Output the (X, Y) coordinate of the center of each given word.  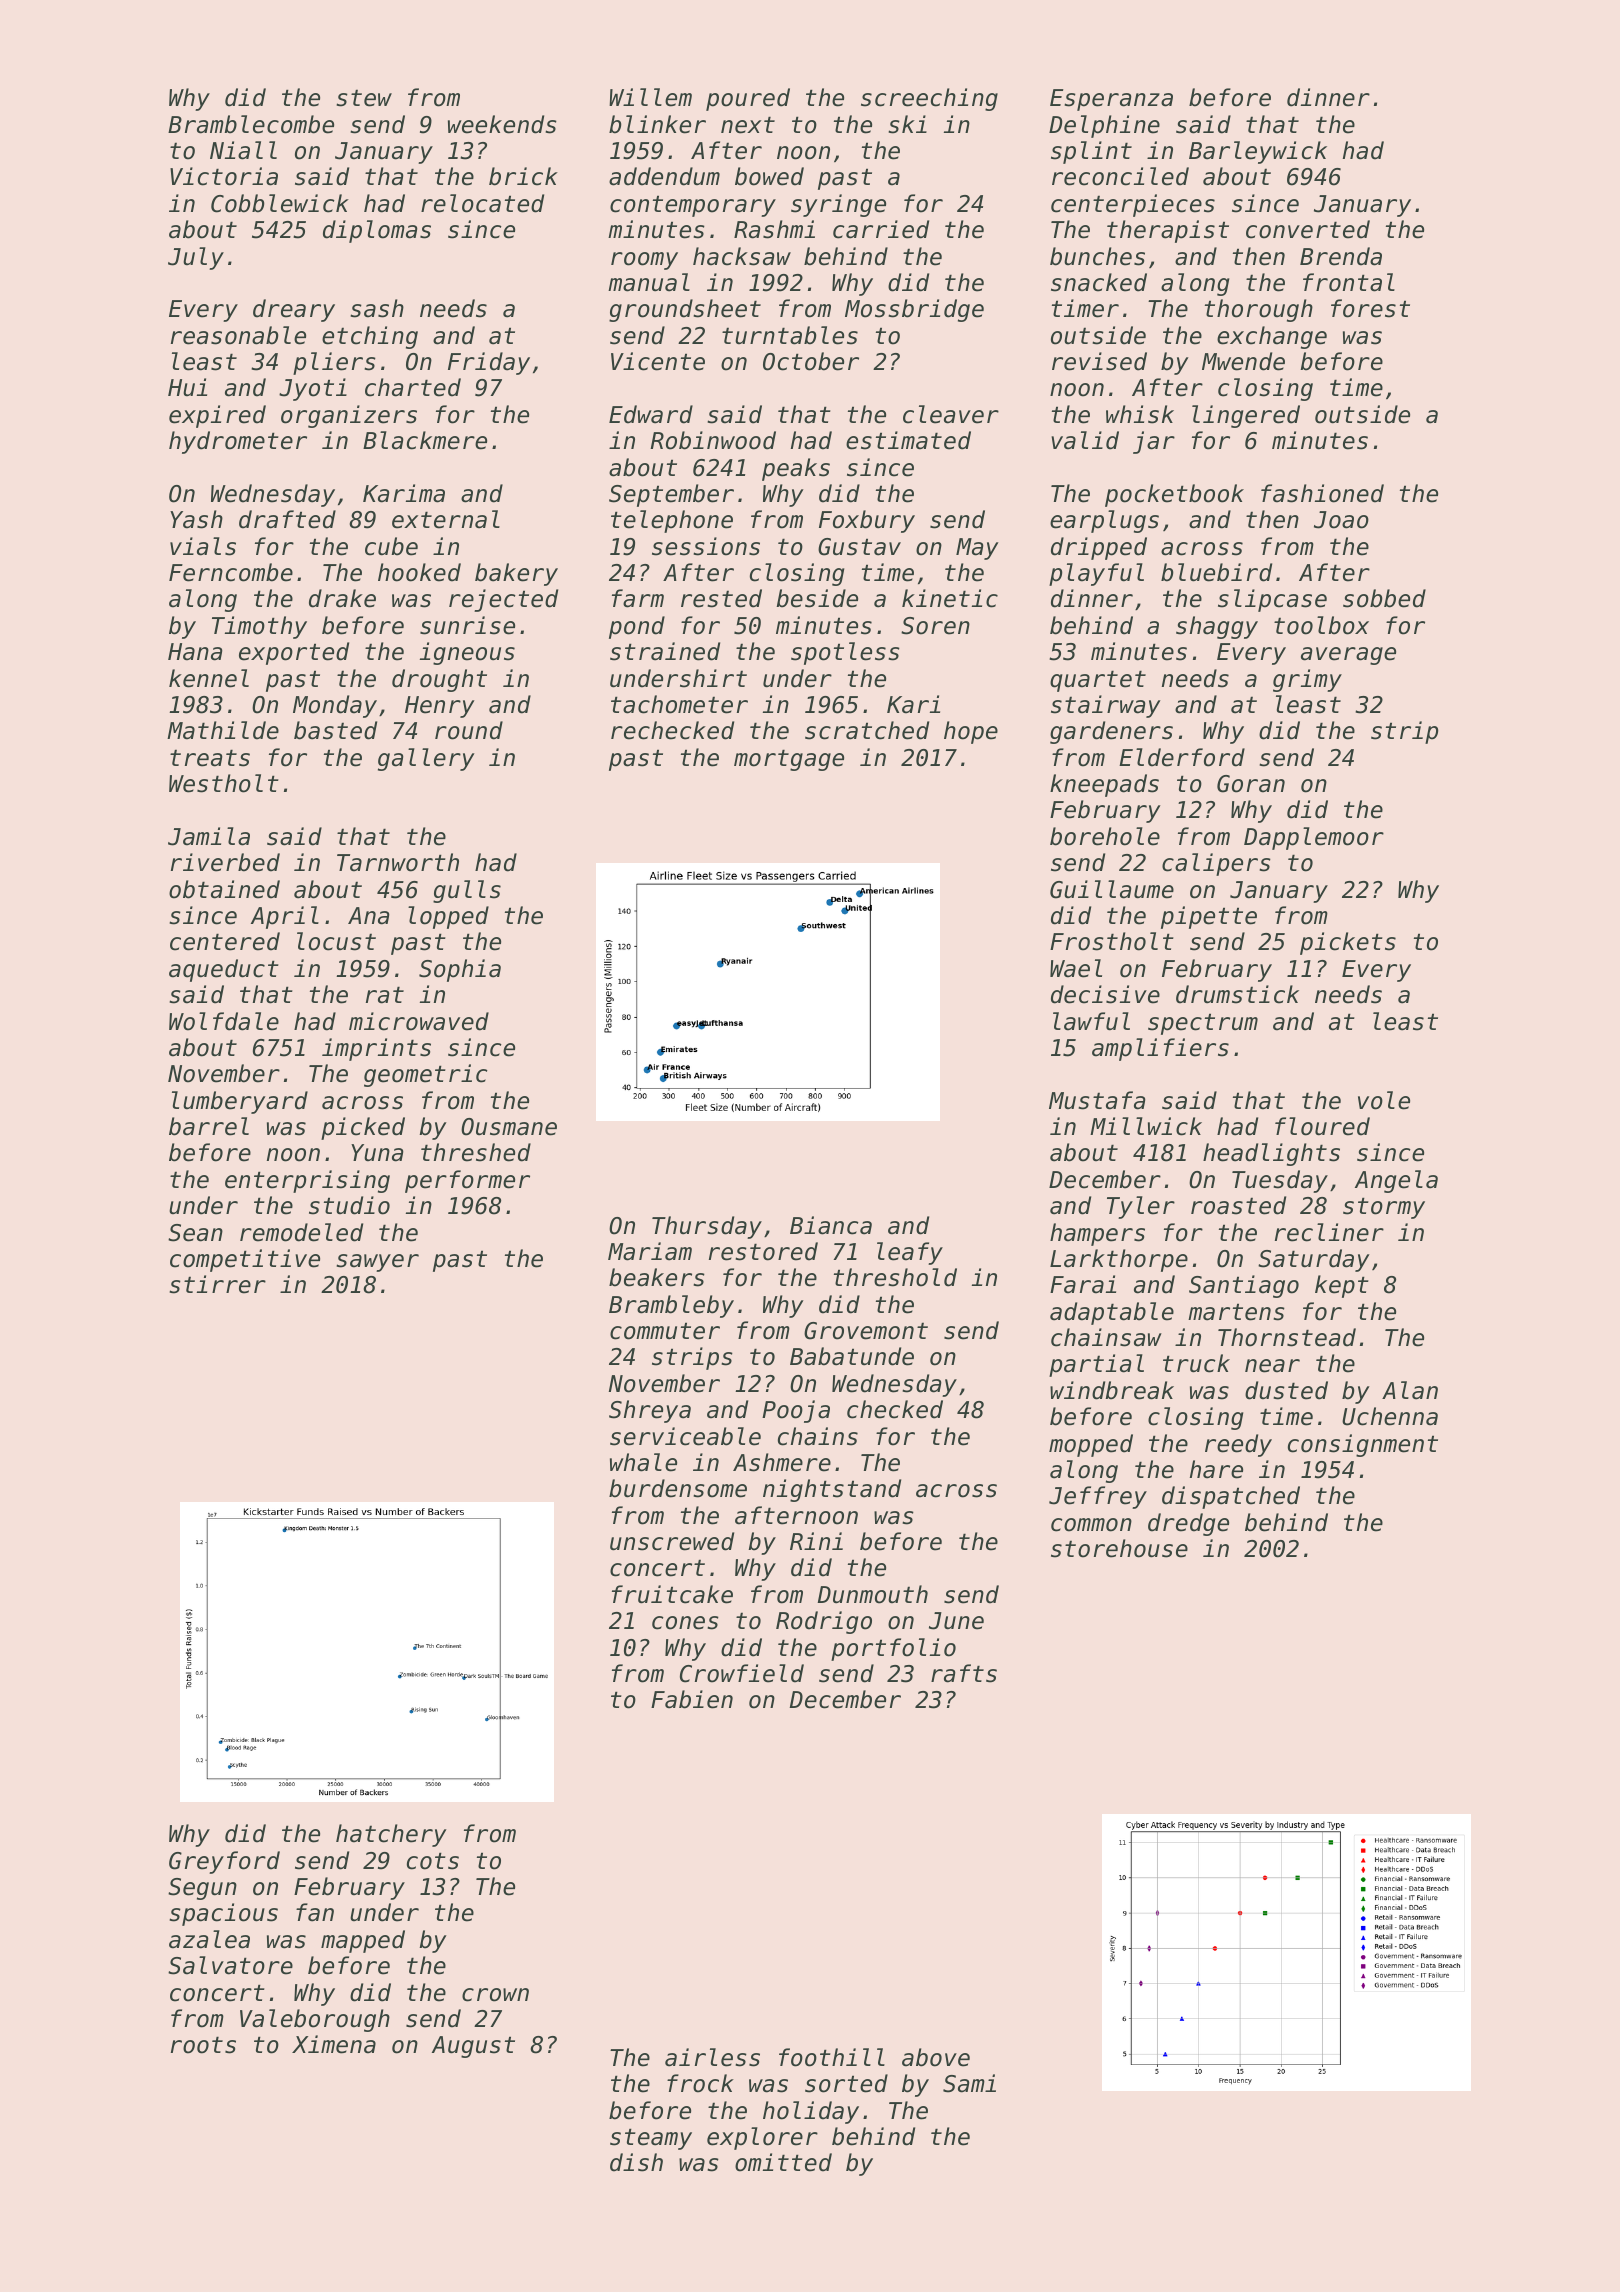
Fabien (692, 1699)
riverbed (225, 862)
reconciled (1120, 176)
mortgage (789, 760)
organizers (349, 416)
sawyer (377, 1263)
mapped (363, 1941)
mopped (1091, 1445)
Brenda (1341, 256)
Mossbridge (914, 310)
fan (315, 1912)
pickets (1348, 943)
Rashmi (774, 229)
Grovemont (866, 1331)
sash (377, 308)
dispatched (1231, 1497)
